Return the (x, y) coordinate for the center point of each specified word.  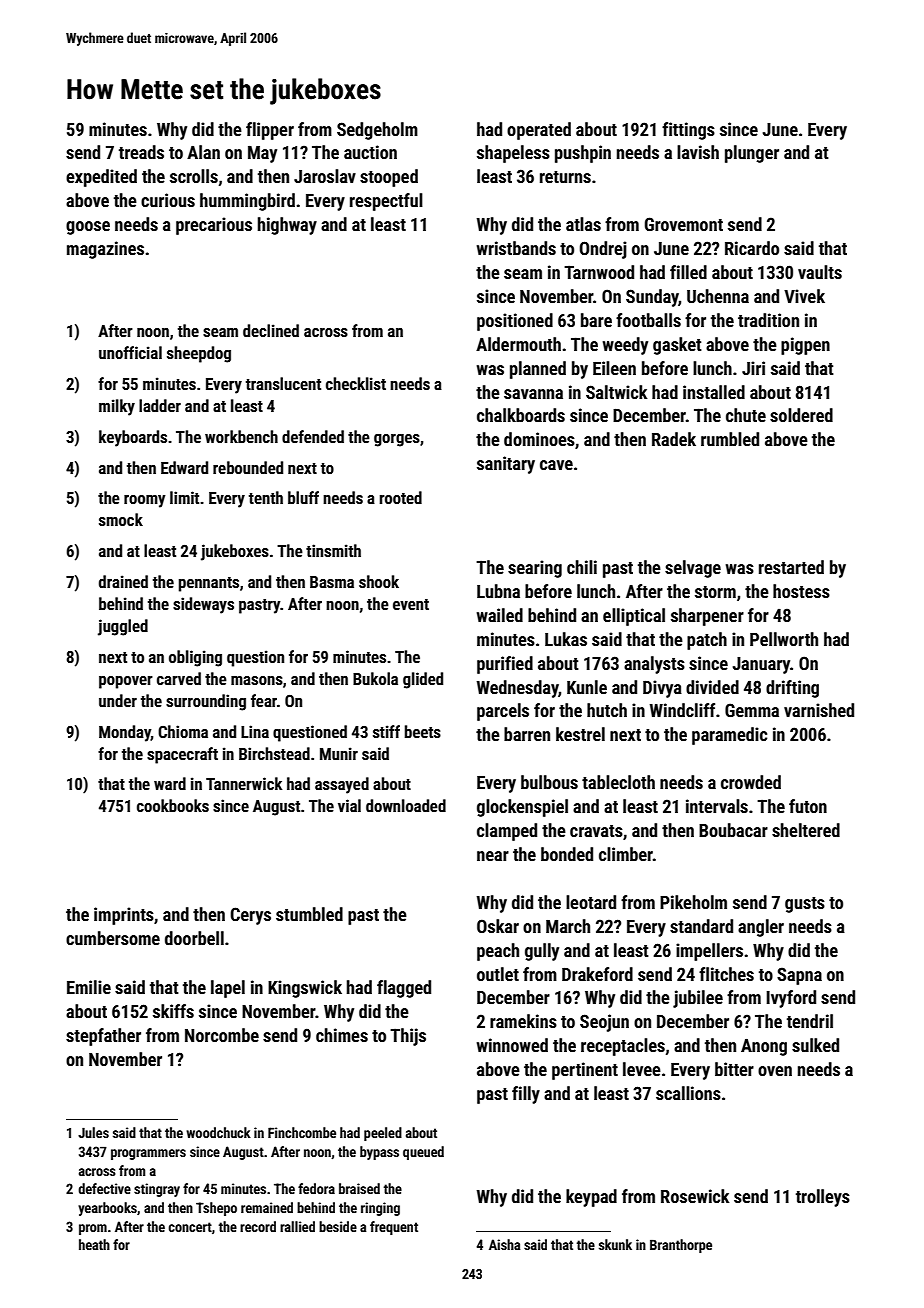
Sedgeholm (377, 131)
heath (94, 1244)
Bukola (375, 678)
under (118, 700)
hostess (801, 591)
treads (141, 152)
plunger (752, 154)
